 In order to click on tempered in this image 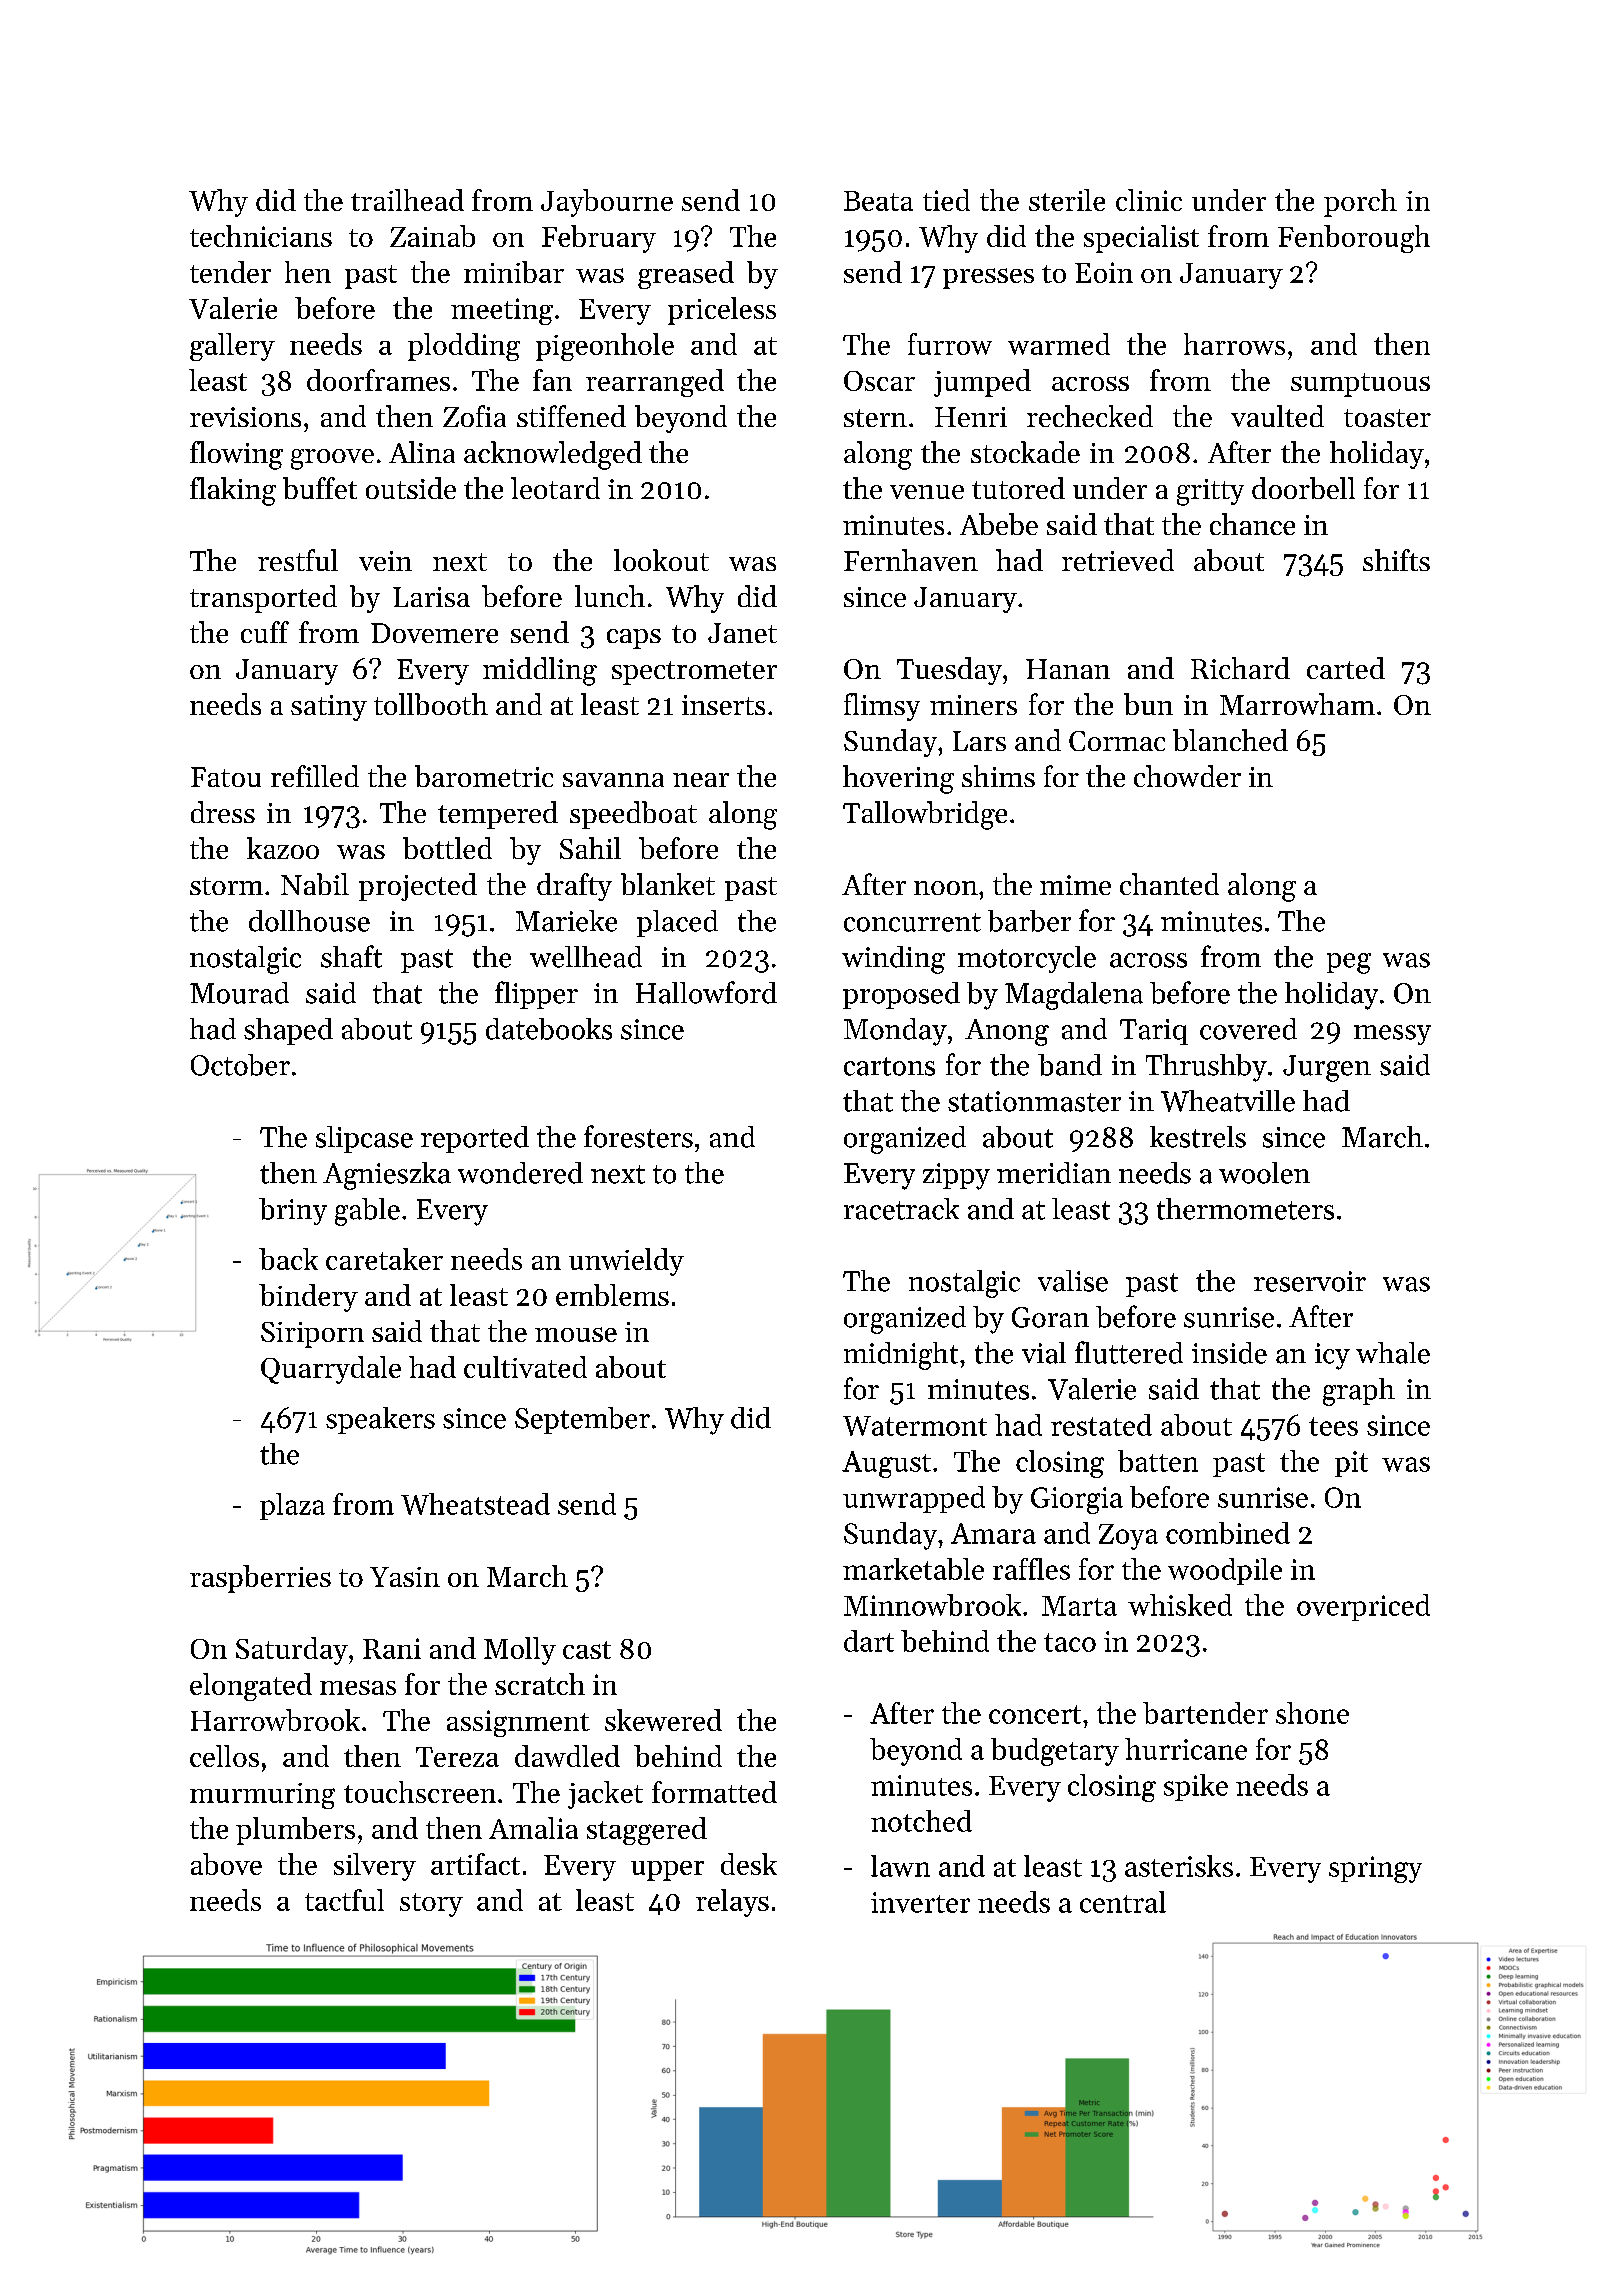, I will do `click(498, 815)`.
